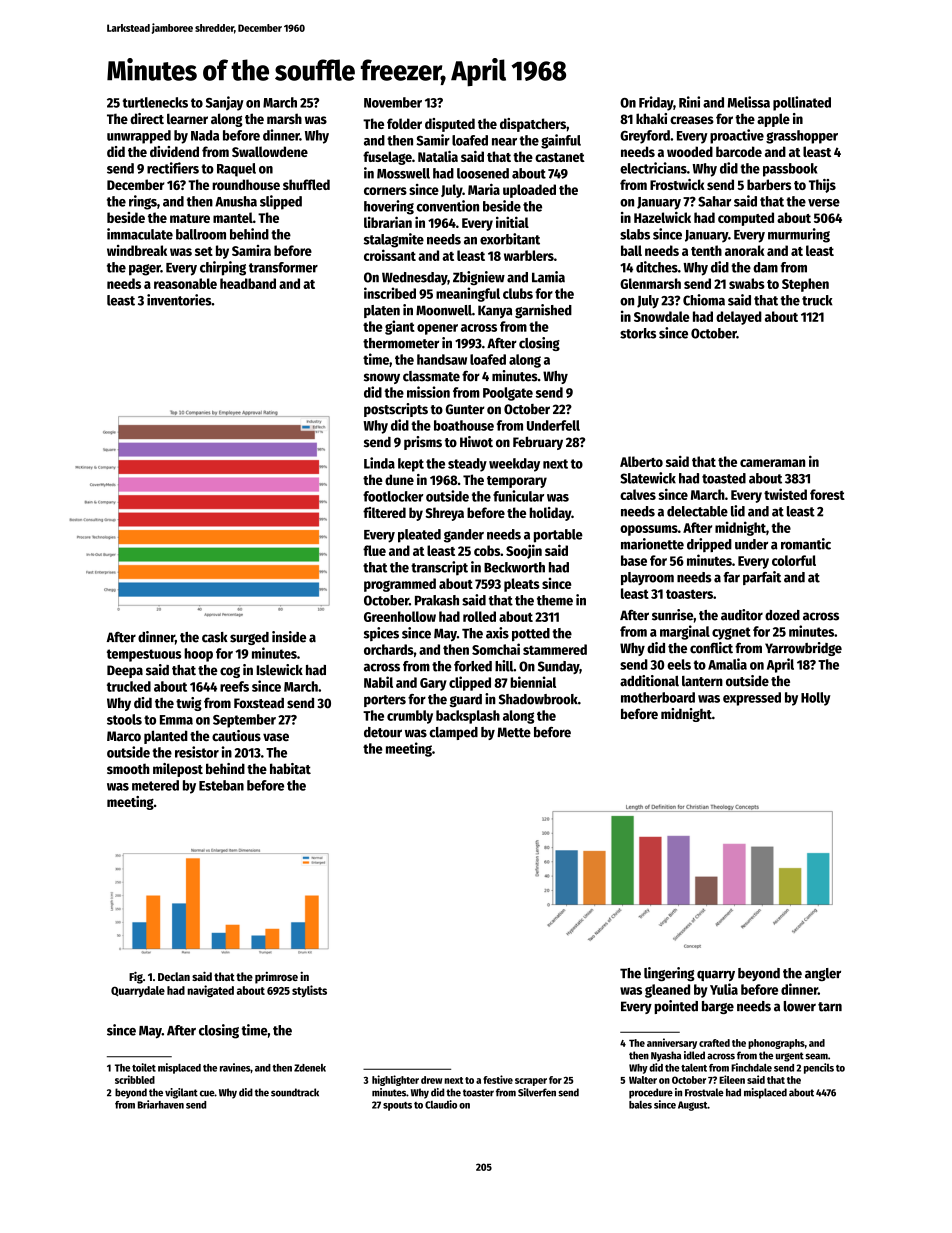 The image size is (952, 1233). I want to click on transformer, so click(283, 267).
